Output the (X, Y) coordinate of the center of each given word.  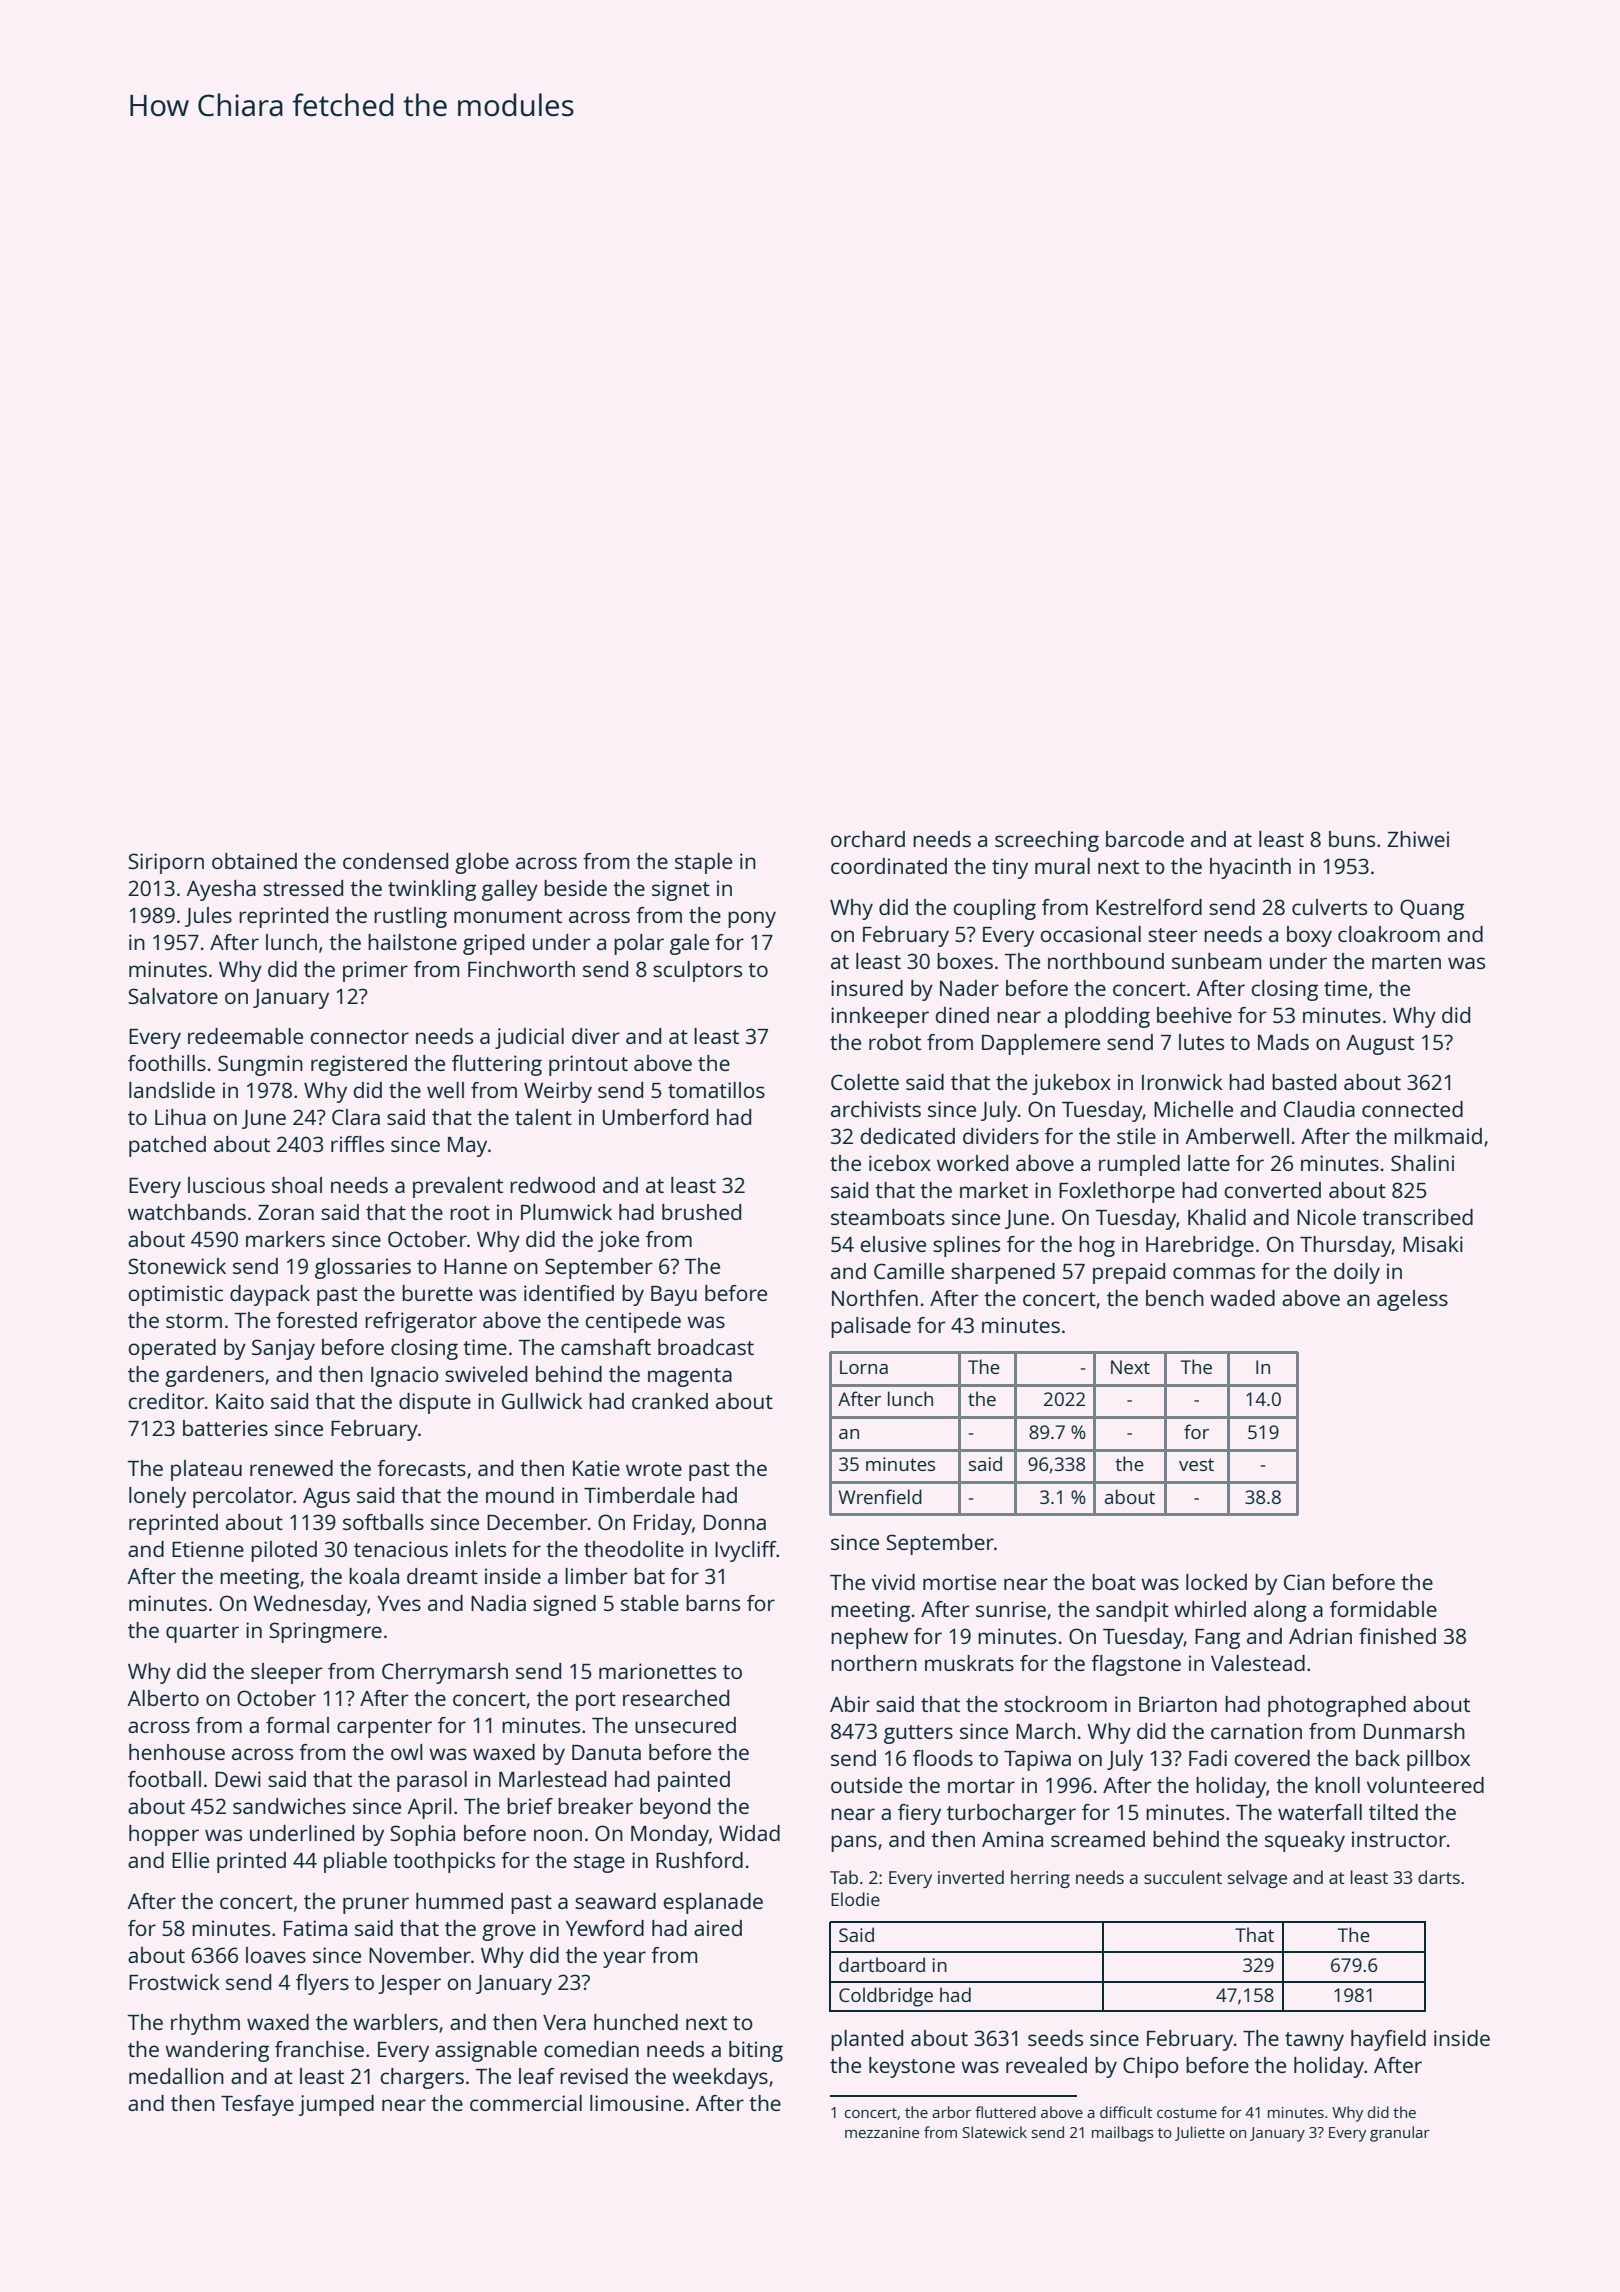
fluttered (1005, 2112)
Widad (749, 1833)
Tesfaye (257, 2105)
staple (703, 863)
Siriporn (166, 863)
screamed (1098, 1839)
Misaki (1433, 1244)
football (164, 1779)
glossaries (363, 1268)
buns (1352, 839)
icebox (900, 1163)
